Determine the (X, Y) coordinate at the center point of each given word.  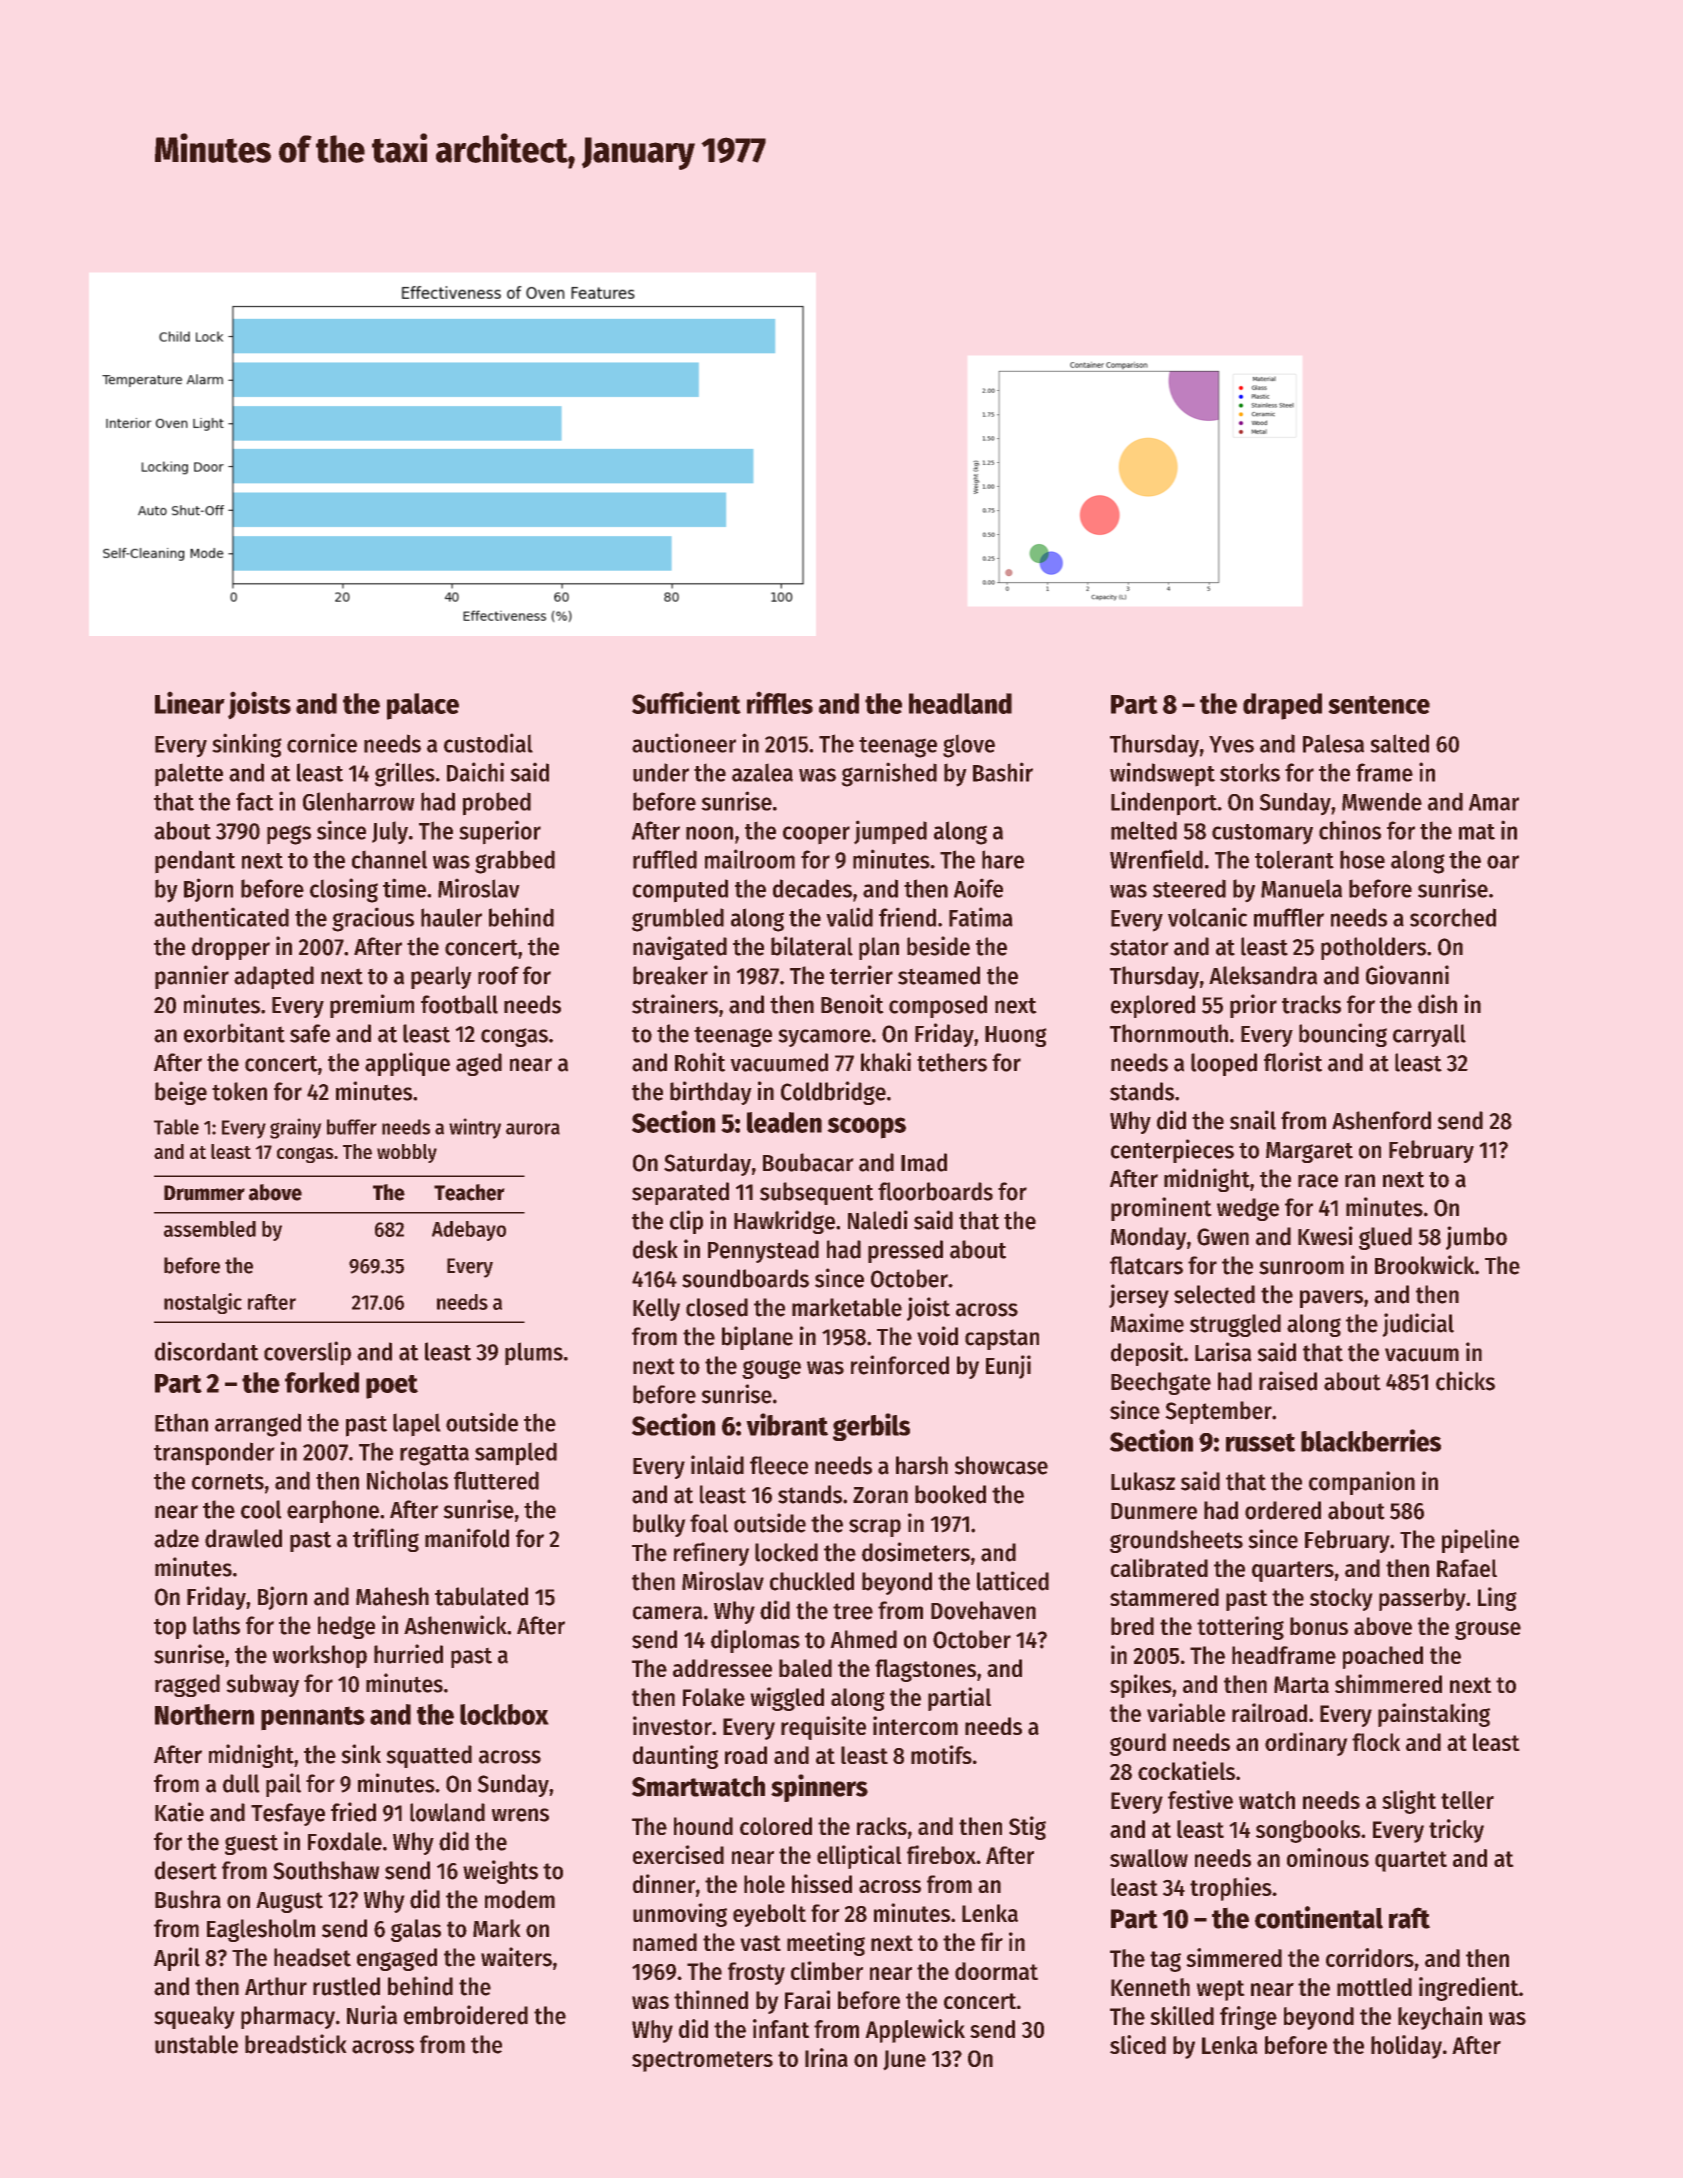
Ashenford (1381, 1120)
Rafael (1467, 1568)
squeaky (194, 2017)
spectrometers (702, 2061)
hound (703, 1826)
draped (1282, 706)
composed (938, 1006)
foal (709, 1523)
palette (189, 775)
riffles (780, 702)
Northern (204, 1714)
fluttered (496, 1480)
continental (1319, 1917)
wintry (475, 1128)
